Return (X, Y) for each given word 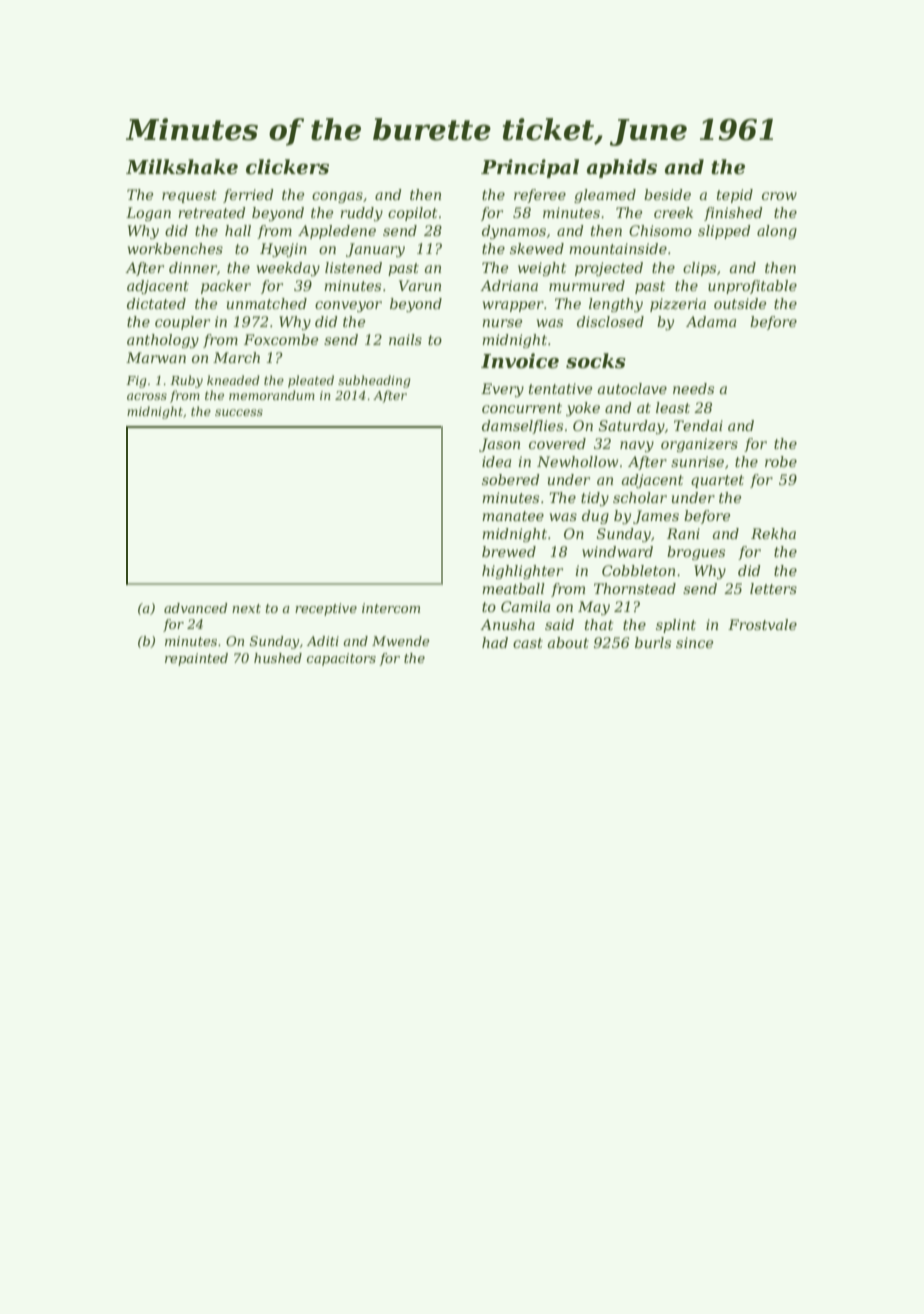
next (246, 608)
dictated (156, 303)
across (147, 396)
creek (673, 212)
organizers (699, 445)
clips (699, 269)
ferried (248, 196)
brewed (509, 551)
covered (557, 443)
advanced (195, 608)
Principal (530, 168)
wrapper (513, 306)
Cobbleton (638, 570)
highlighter (522, 572)
